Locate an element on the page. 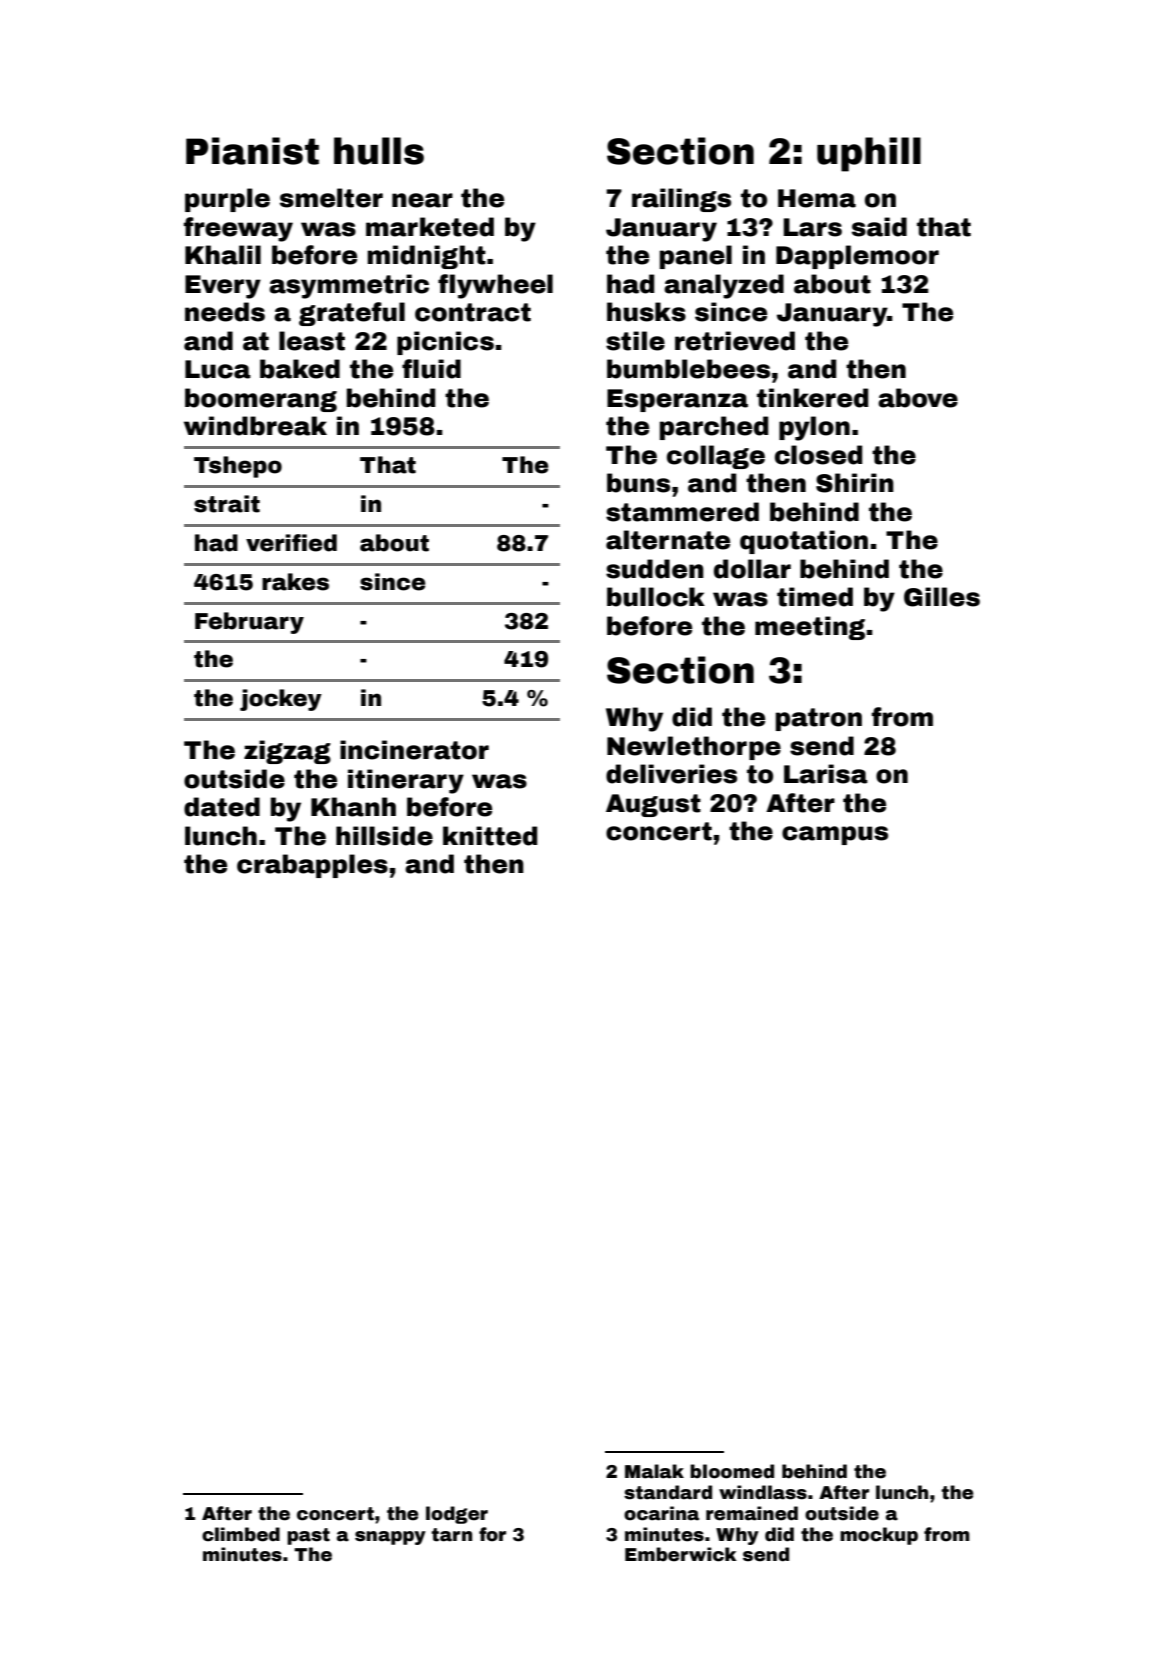 This page has width=1165, height=1654. Tshepo is located at coordinates (238, 467).
